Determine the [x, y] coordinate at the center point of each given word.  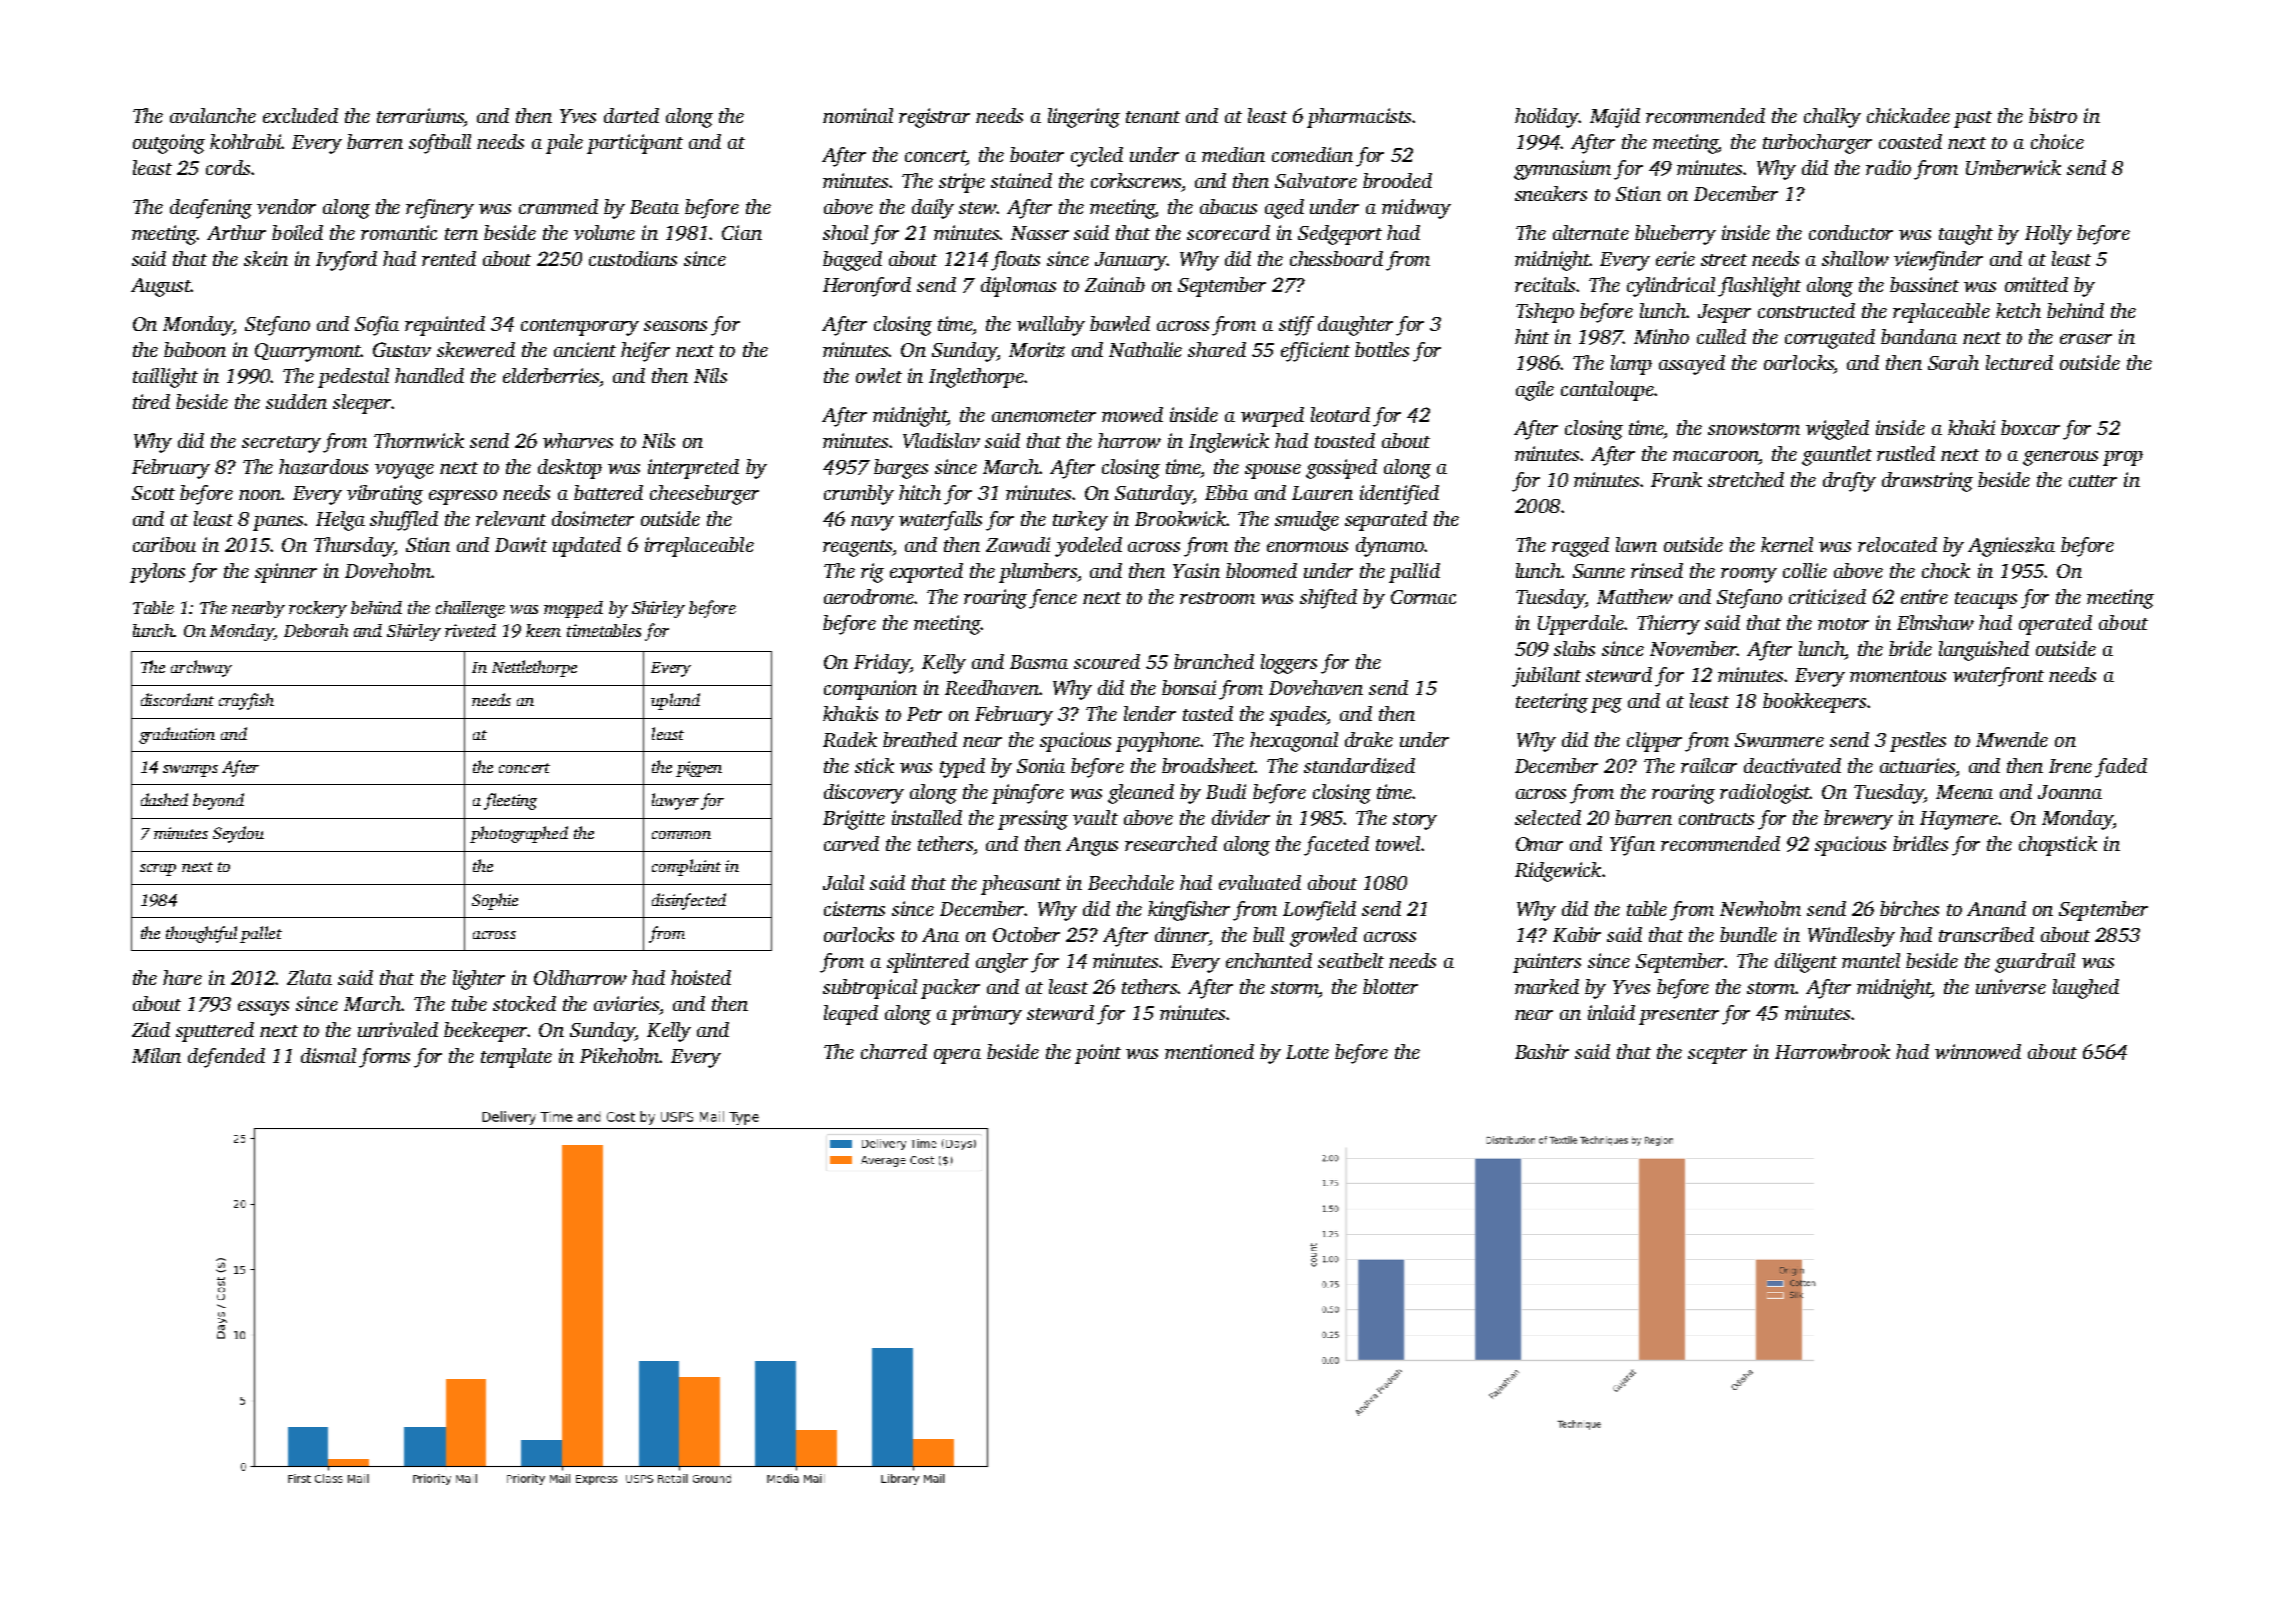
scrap [158, 870]
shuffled [404, 521]
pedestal [353, 378]
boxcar [2030, 427]
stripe [962, 183]
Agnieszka [2011, 547]
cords [228, 167]
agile [1535, 391]
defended [226, 1058]
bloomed [1261, 570]
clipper [1654, 742]
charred [894, 1051]
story [1415, 821]
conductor [1851, 232]
